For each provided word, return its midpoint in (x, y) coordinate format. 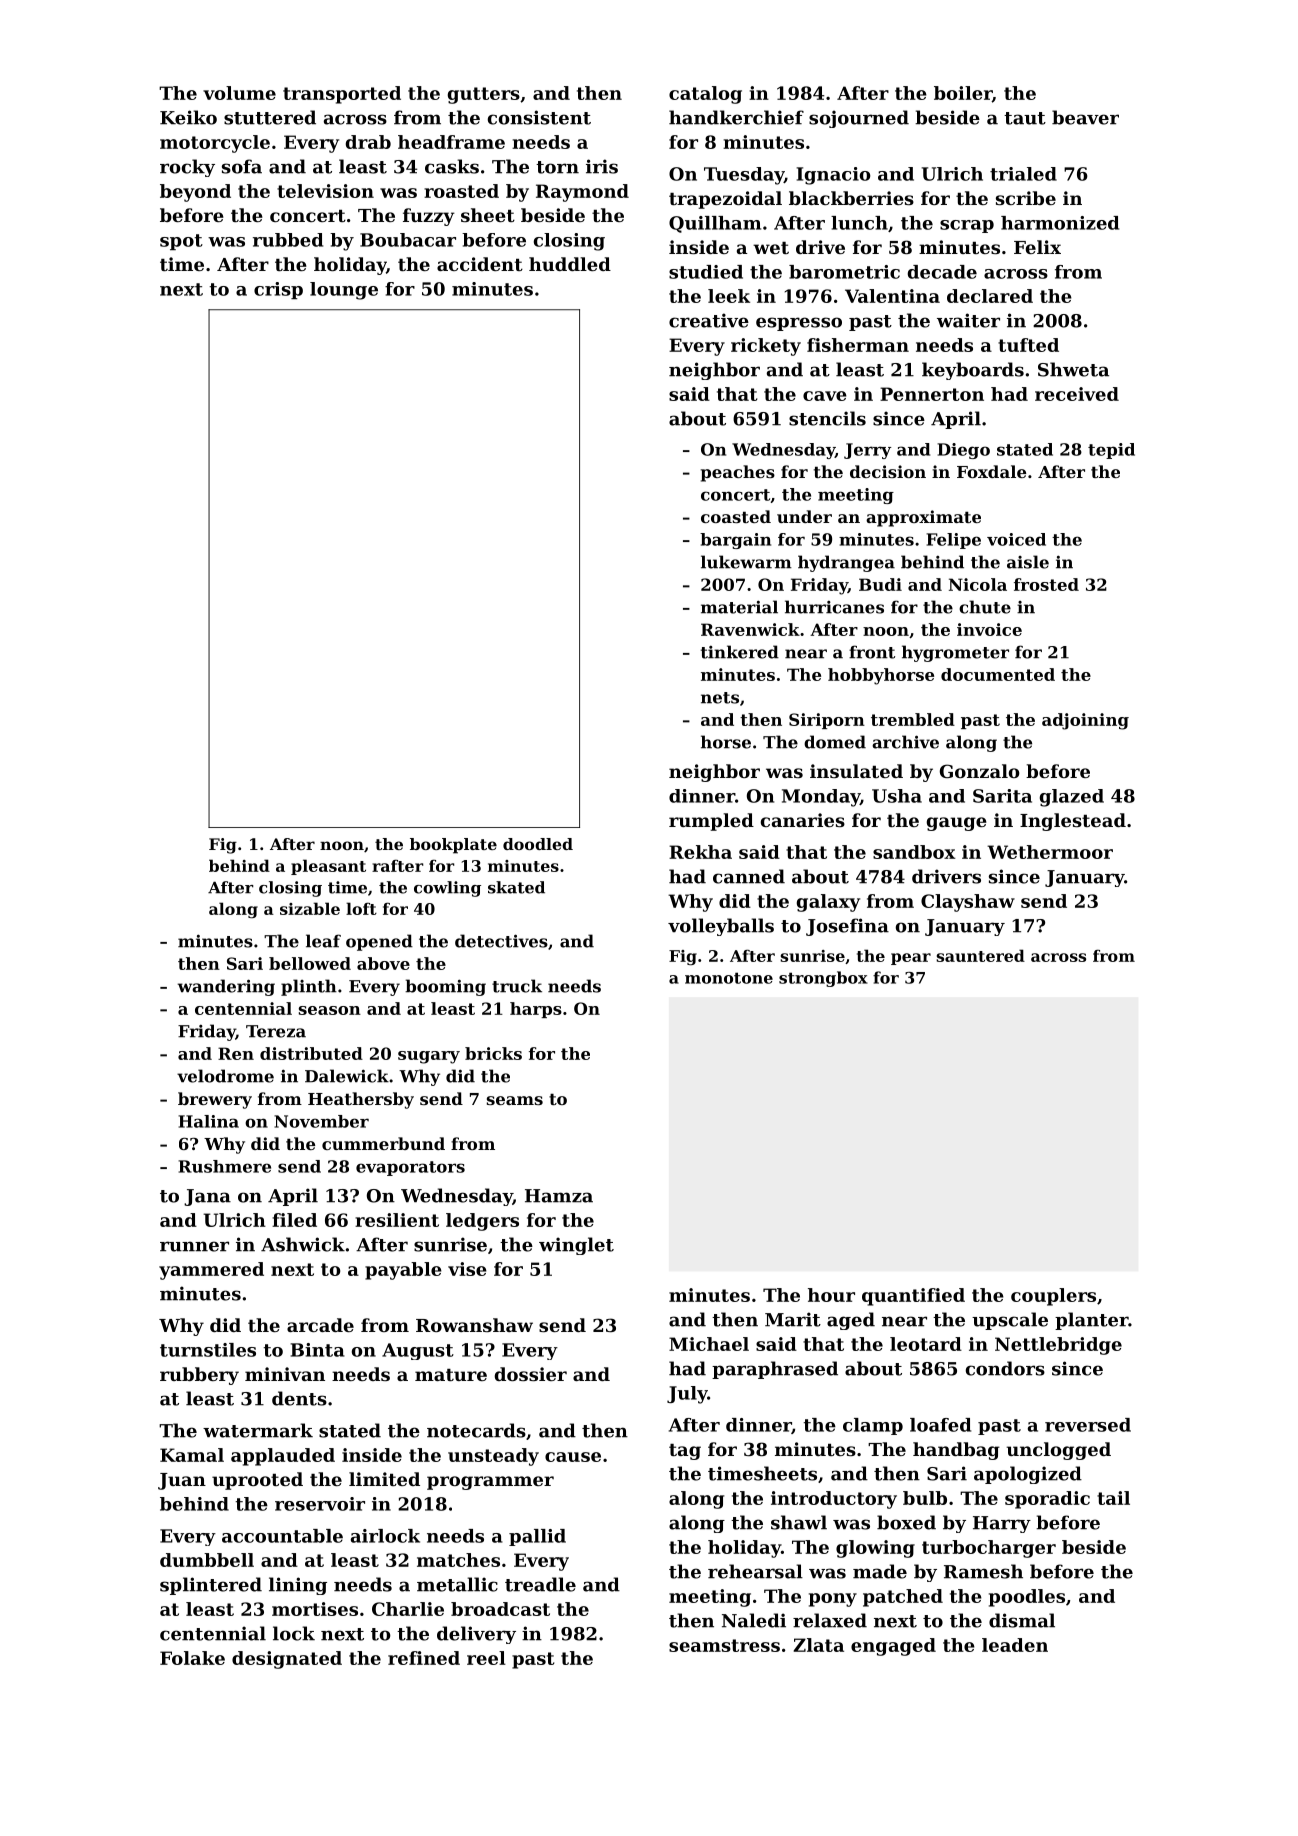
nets (720, 698)
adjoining (1085, 721)
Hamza (559, 1196)
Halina (208, 1121)
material (739, 607)
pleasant (328, 867)
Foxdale (991, 471)
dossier (531, 1374)
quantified (913, 1297)
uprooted (257, 1481)
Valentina (892, 296)
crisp (278, 290)
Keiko (188, 117)
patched (903, 1598)
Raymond (582, 193)
